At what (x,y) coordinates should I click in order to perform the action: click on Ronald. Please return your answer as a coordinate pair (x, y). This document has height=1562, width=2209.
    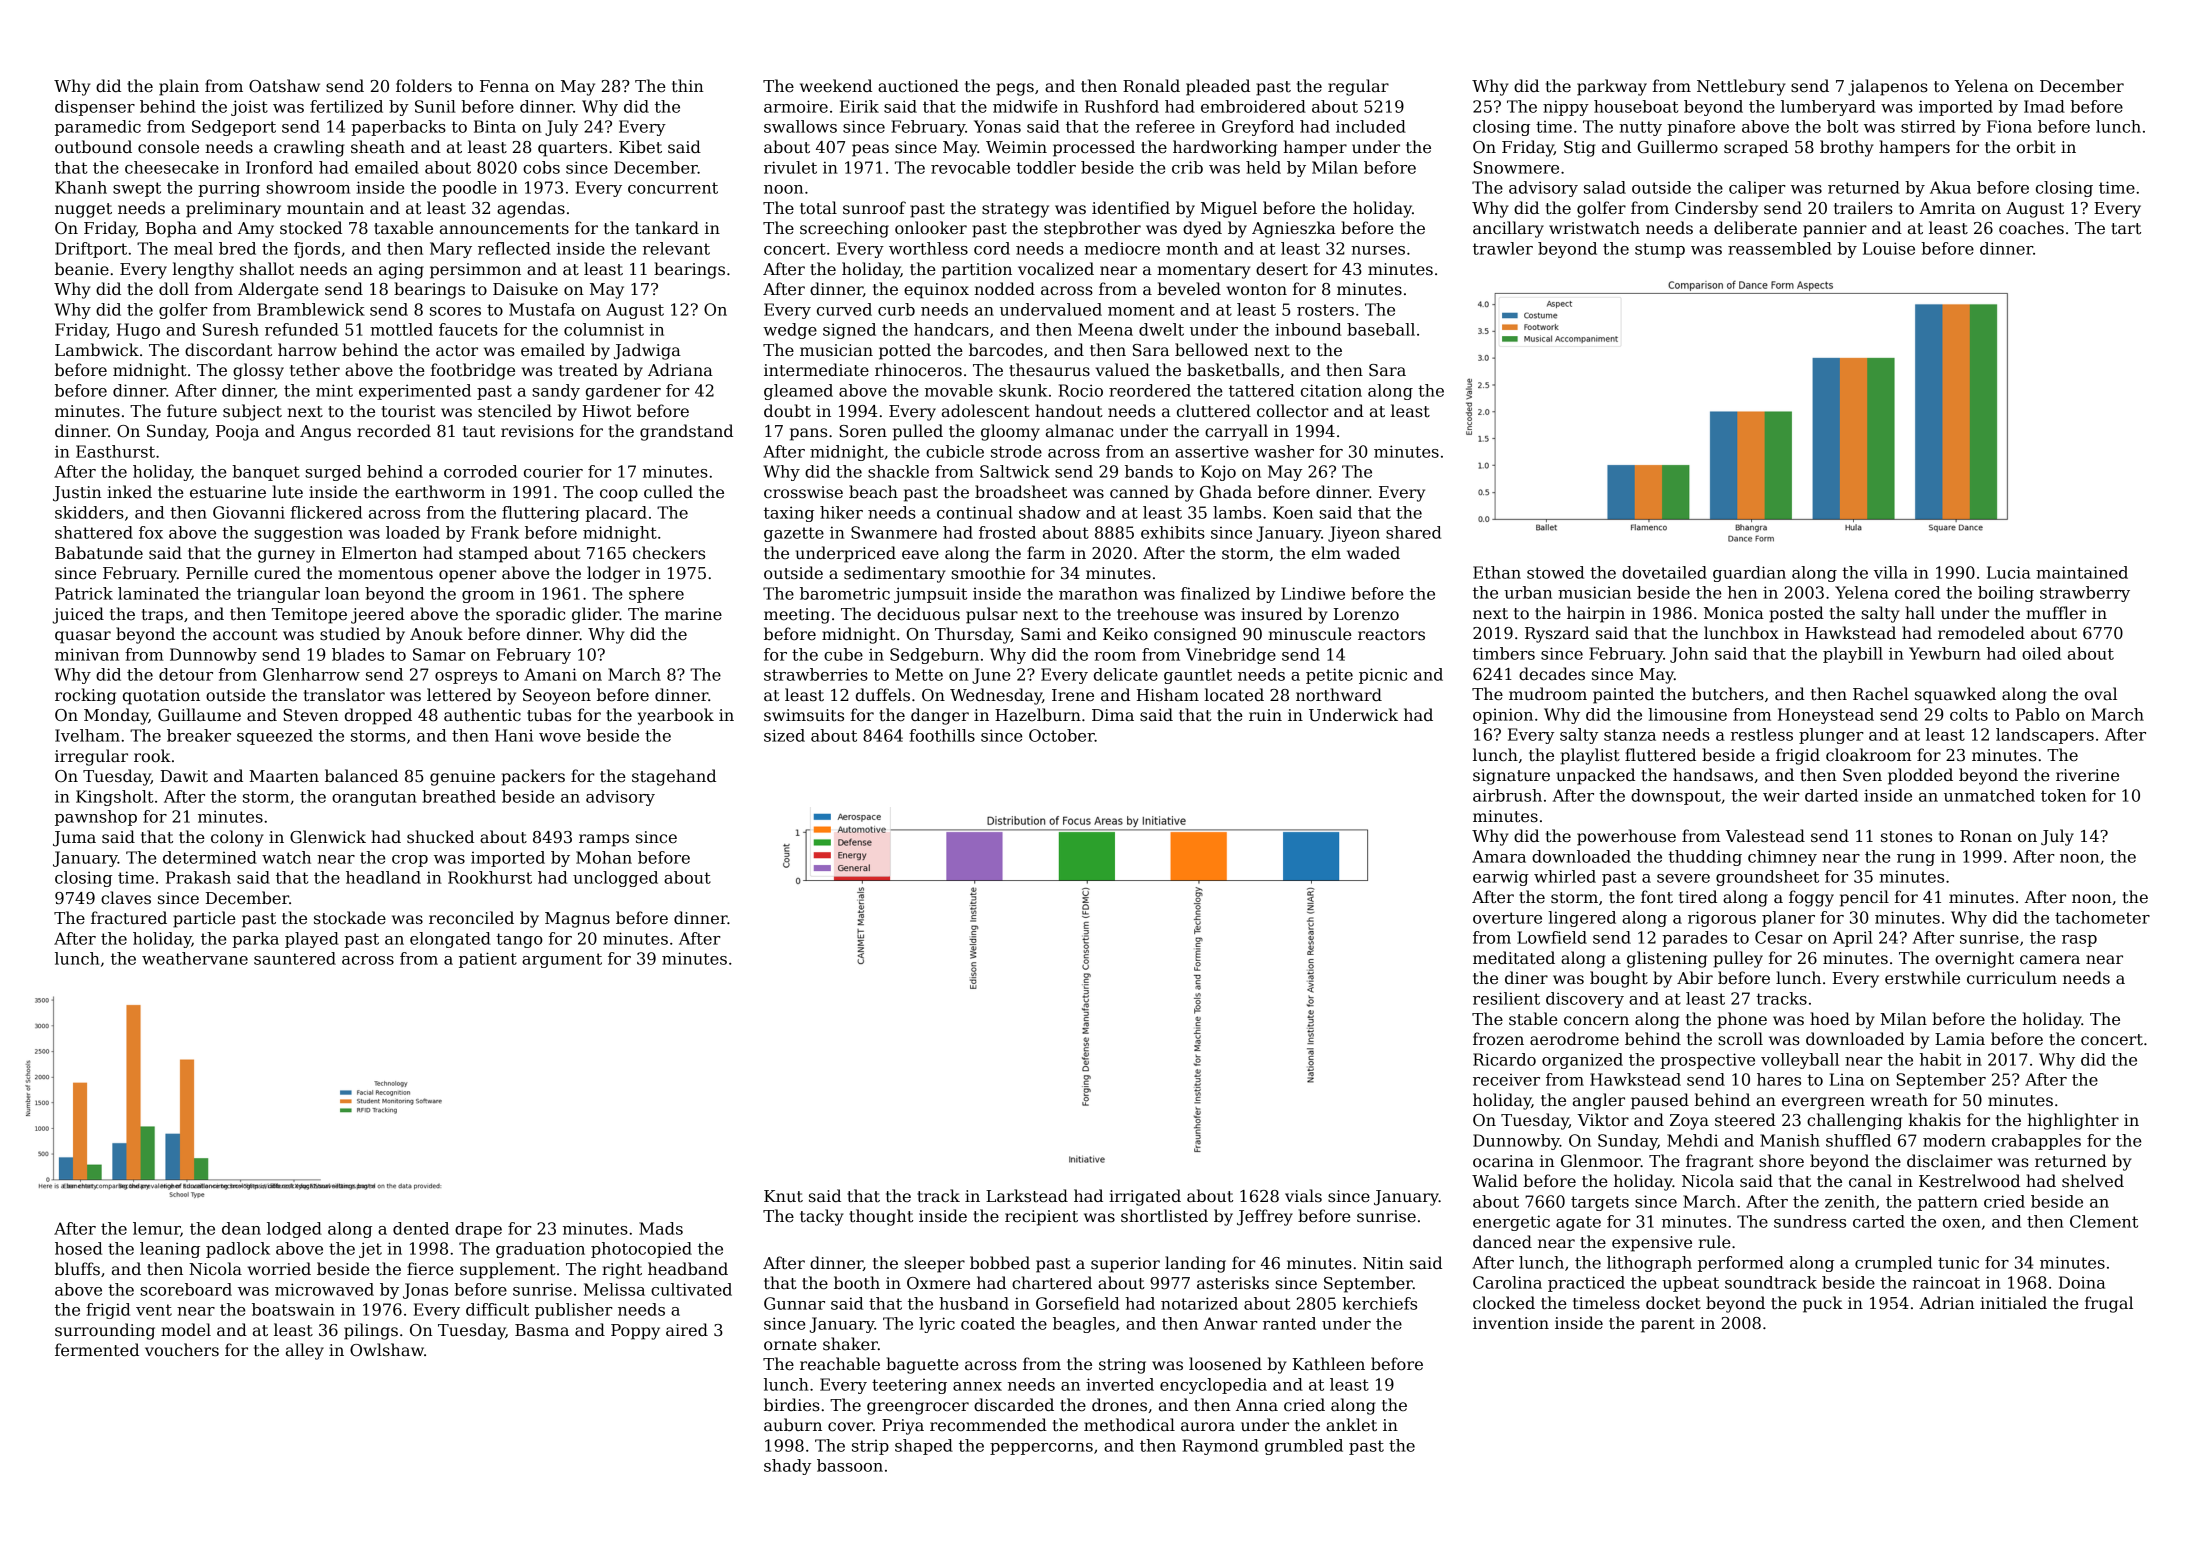
    Looking at the image, I should click on (1151, 85).
